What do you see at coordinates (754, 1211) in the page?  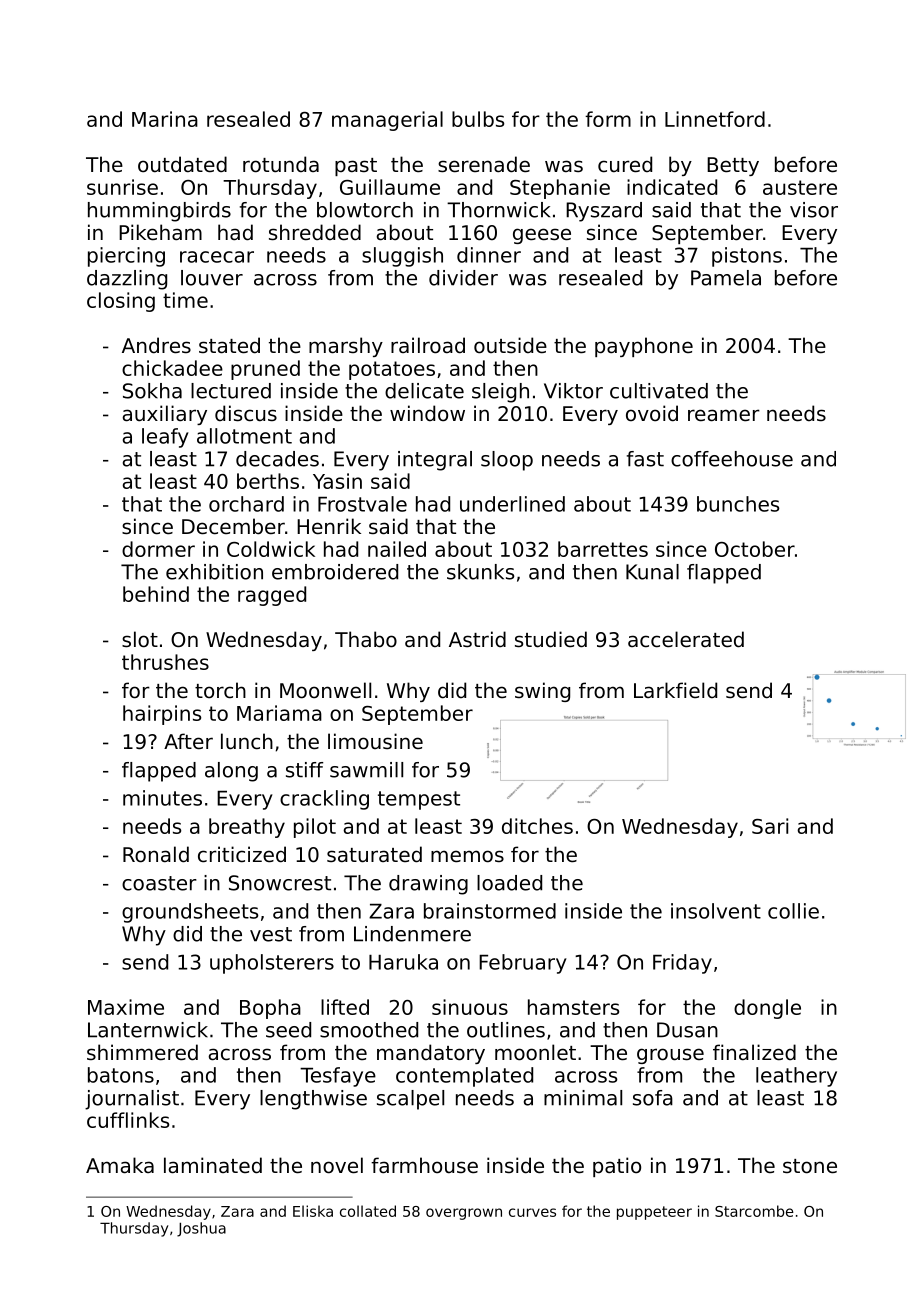 I see `Starcombe` at bounding box center [754, 1211].
